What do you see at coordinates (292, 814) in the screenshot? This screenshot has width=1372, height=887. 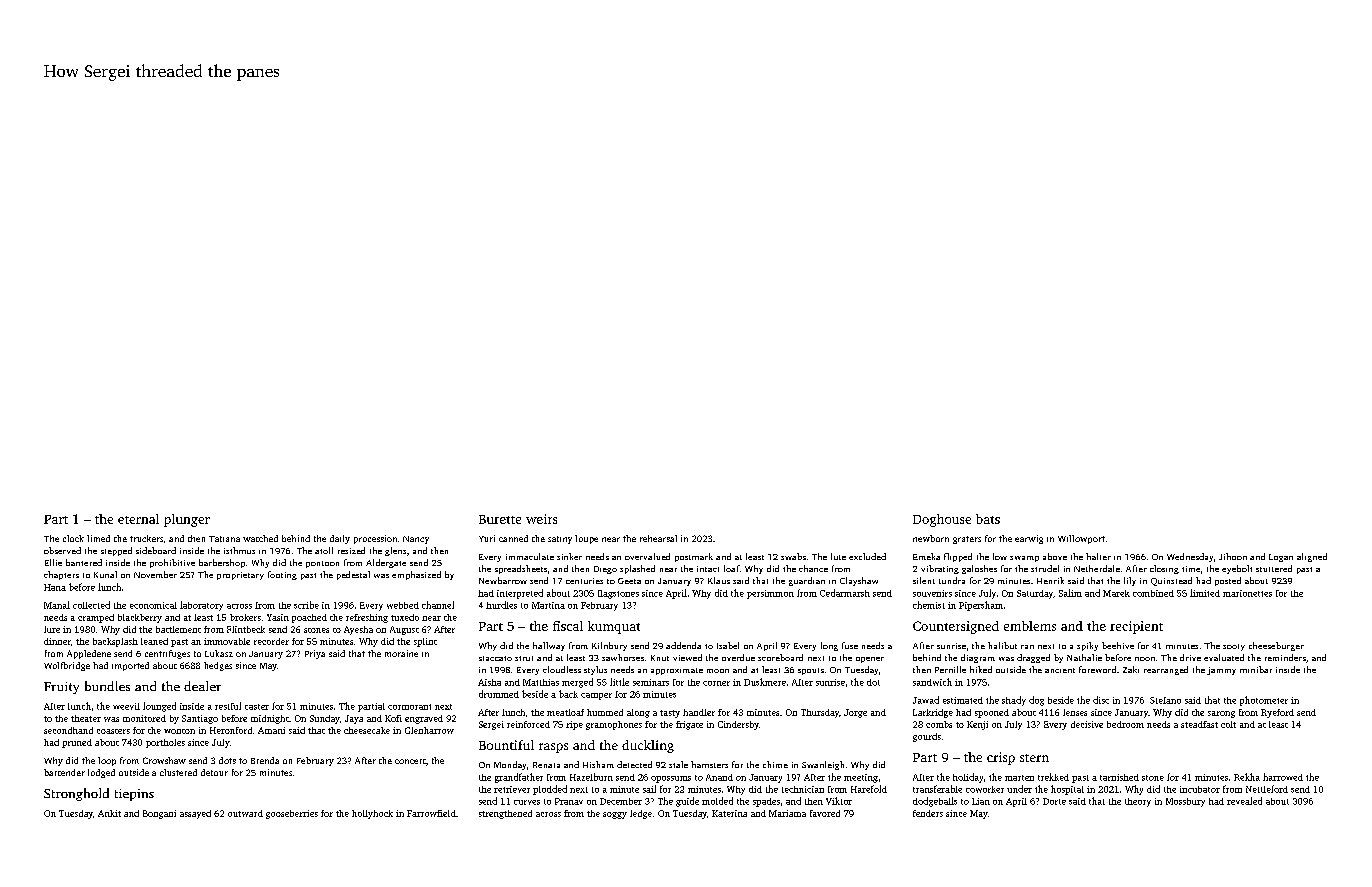 I see `gooseberries` at bounding box center [292, 814].
